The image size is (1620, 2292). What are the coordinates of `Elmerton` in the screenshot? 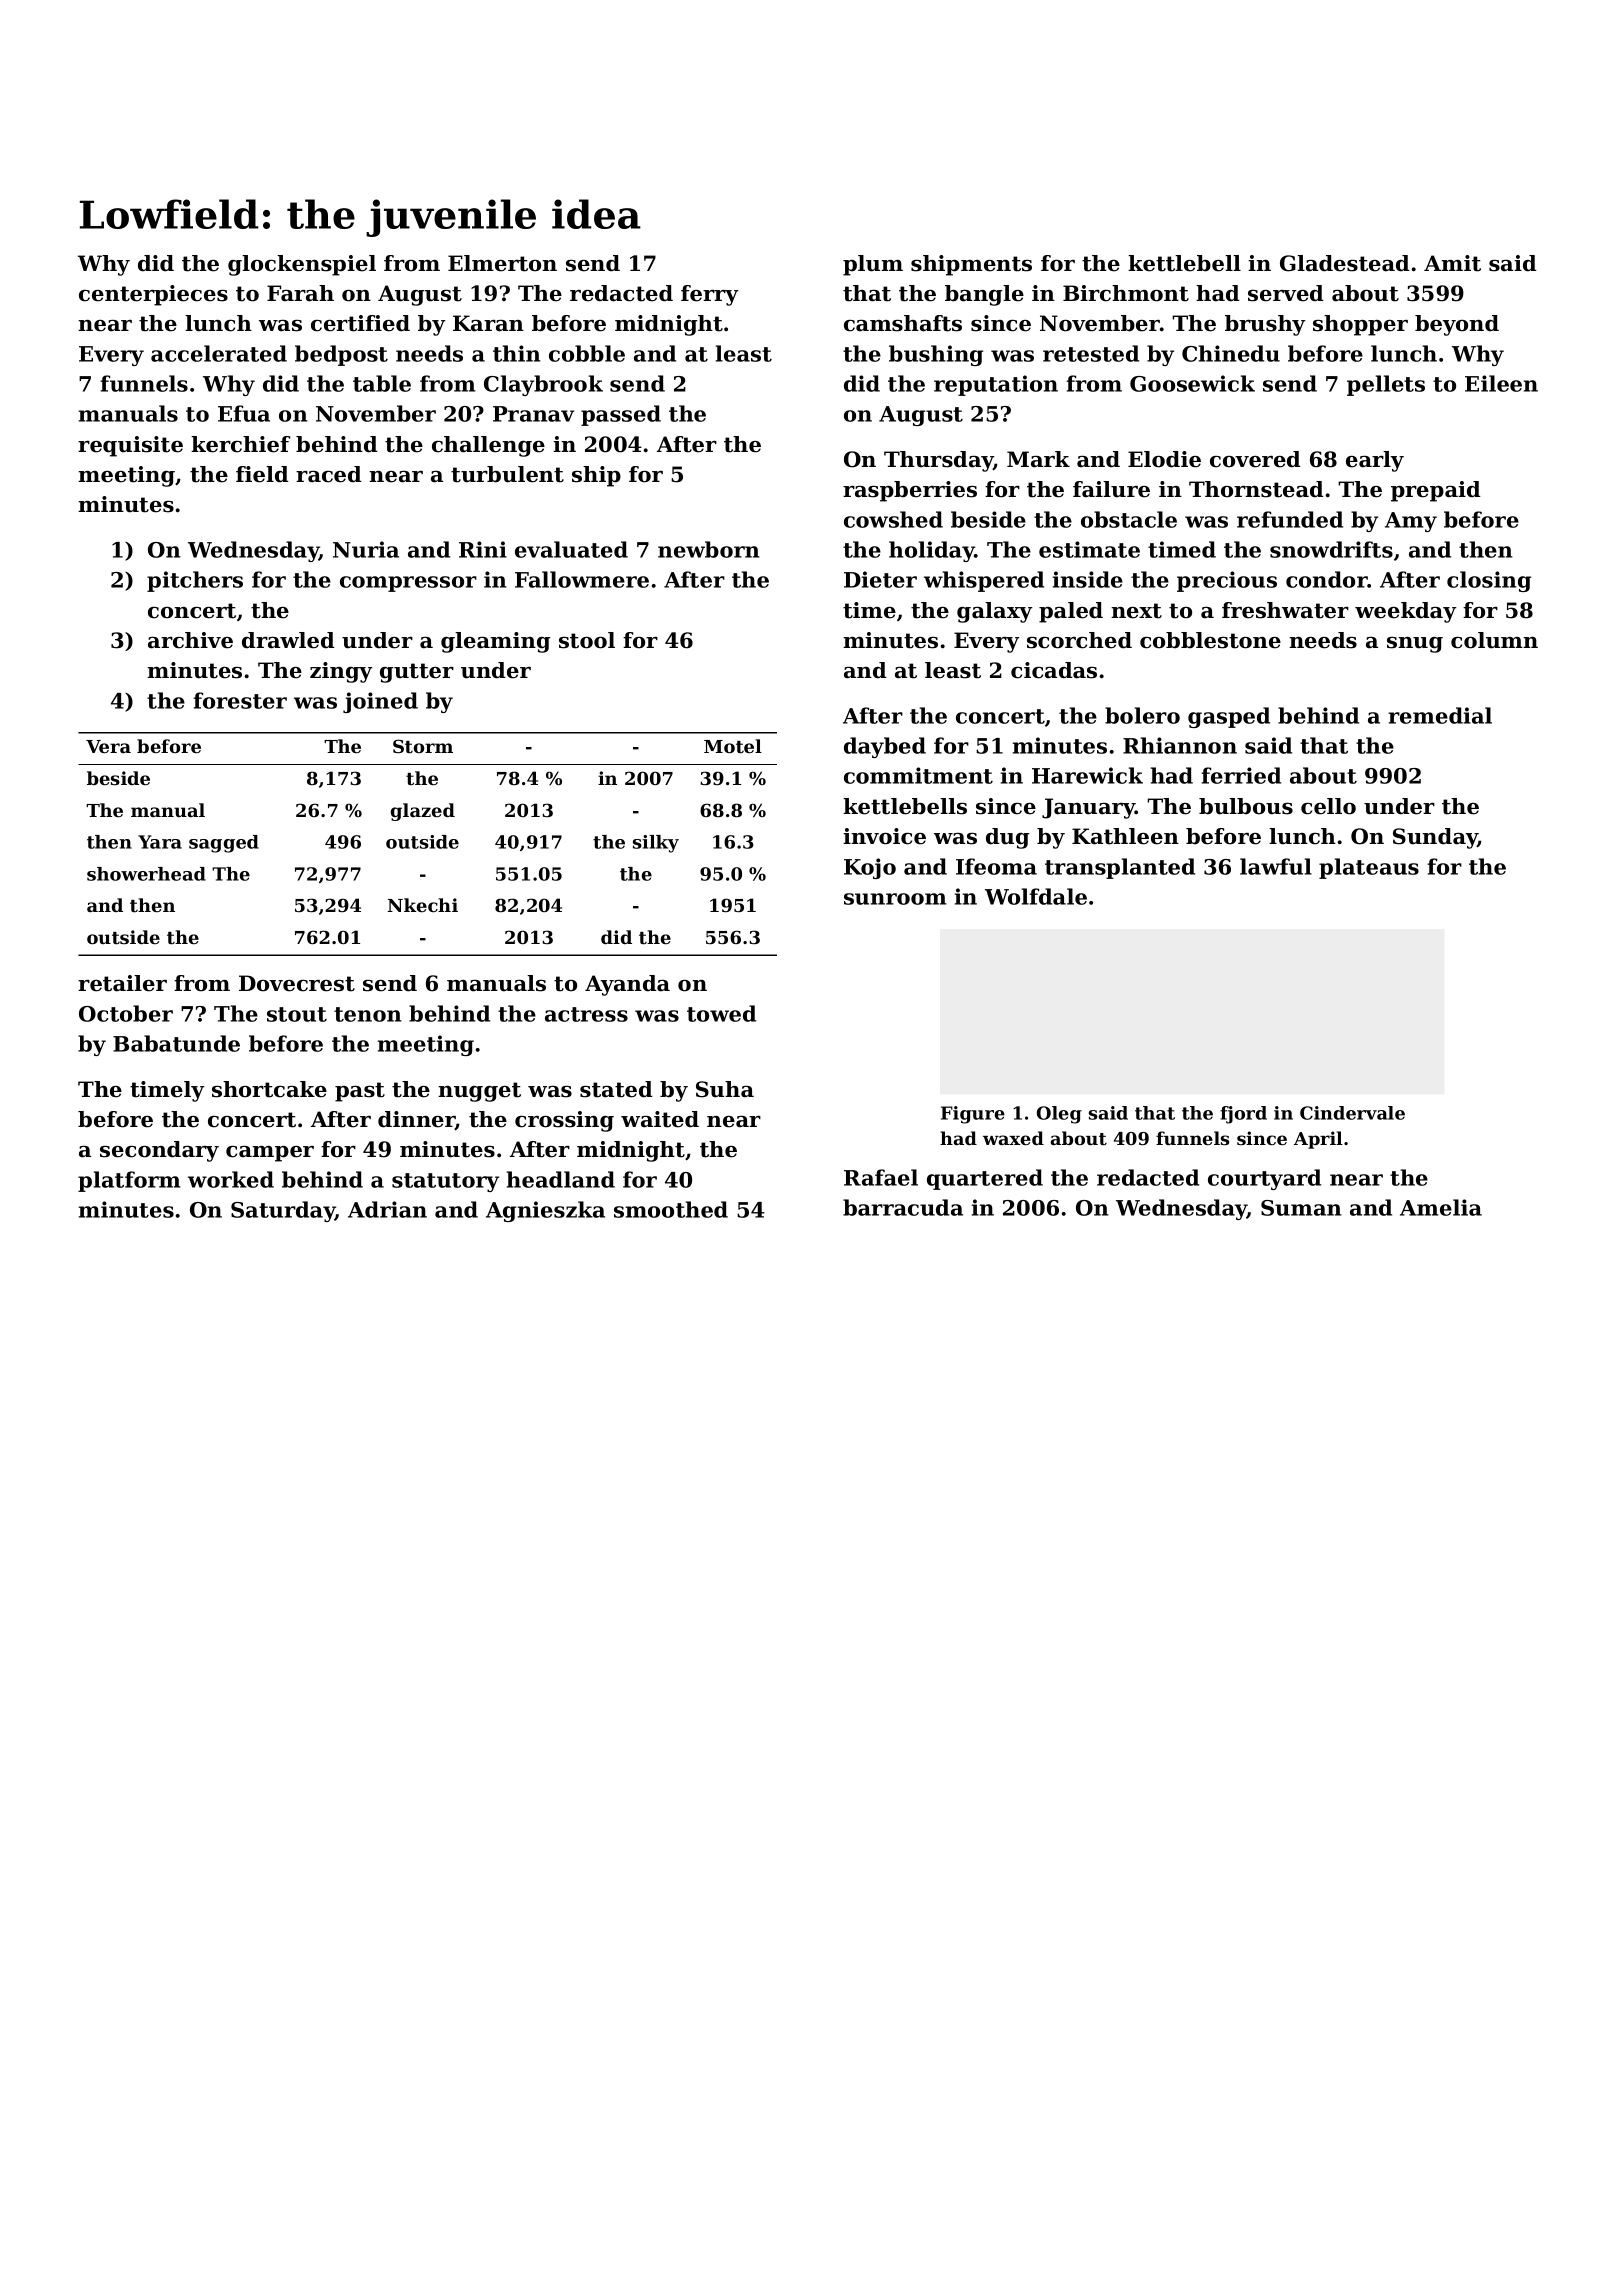 It's located at (502, 263).
